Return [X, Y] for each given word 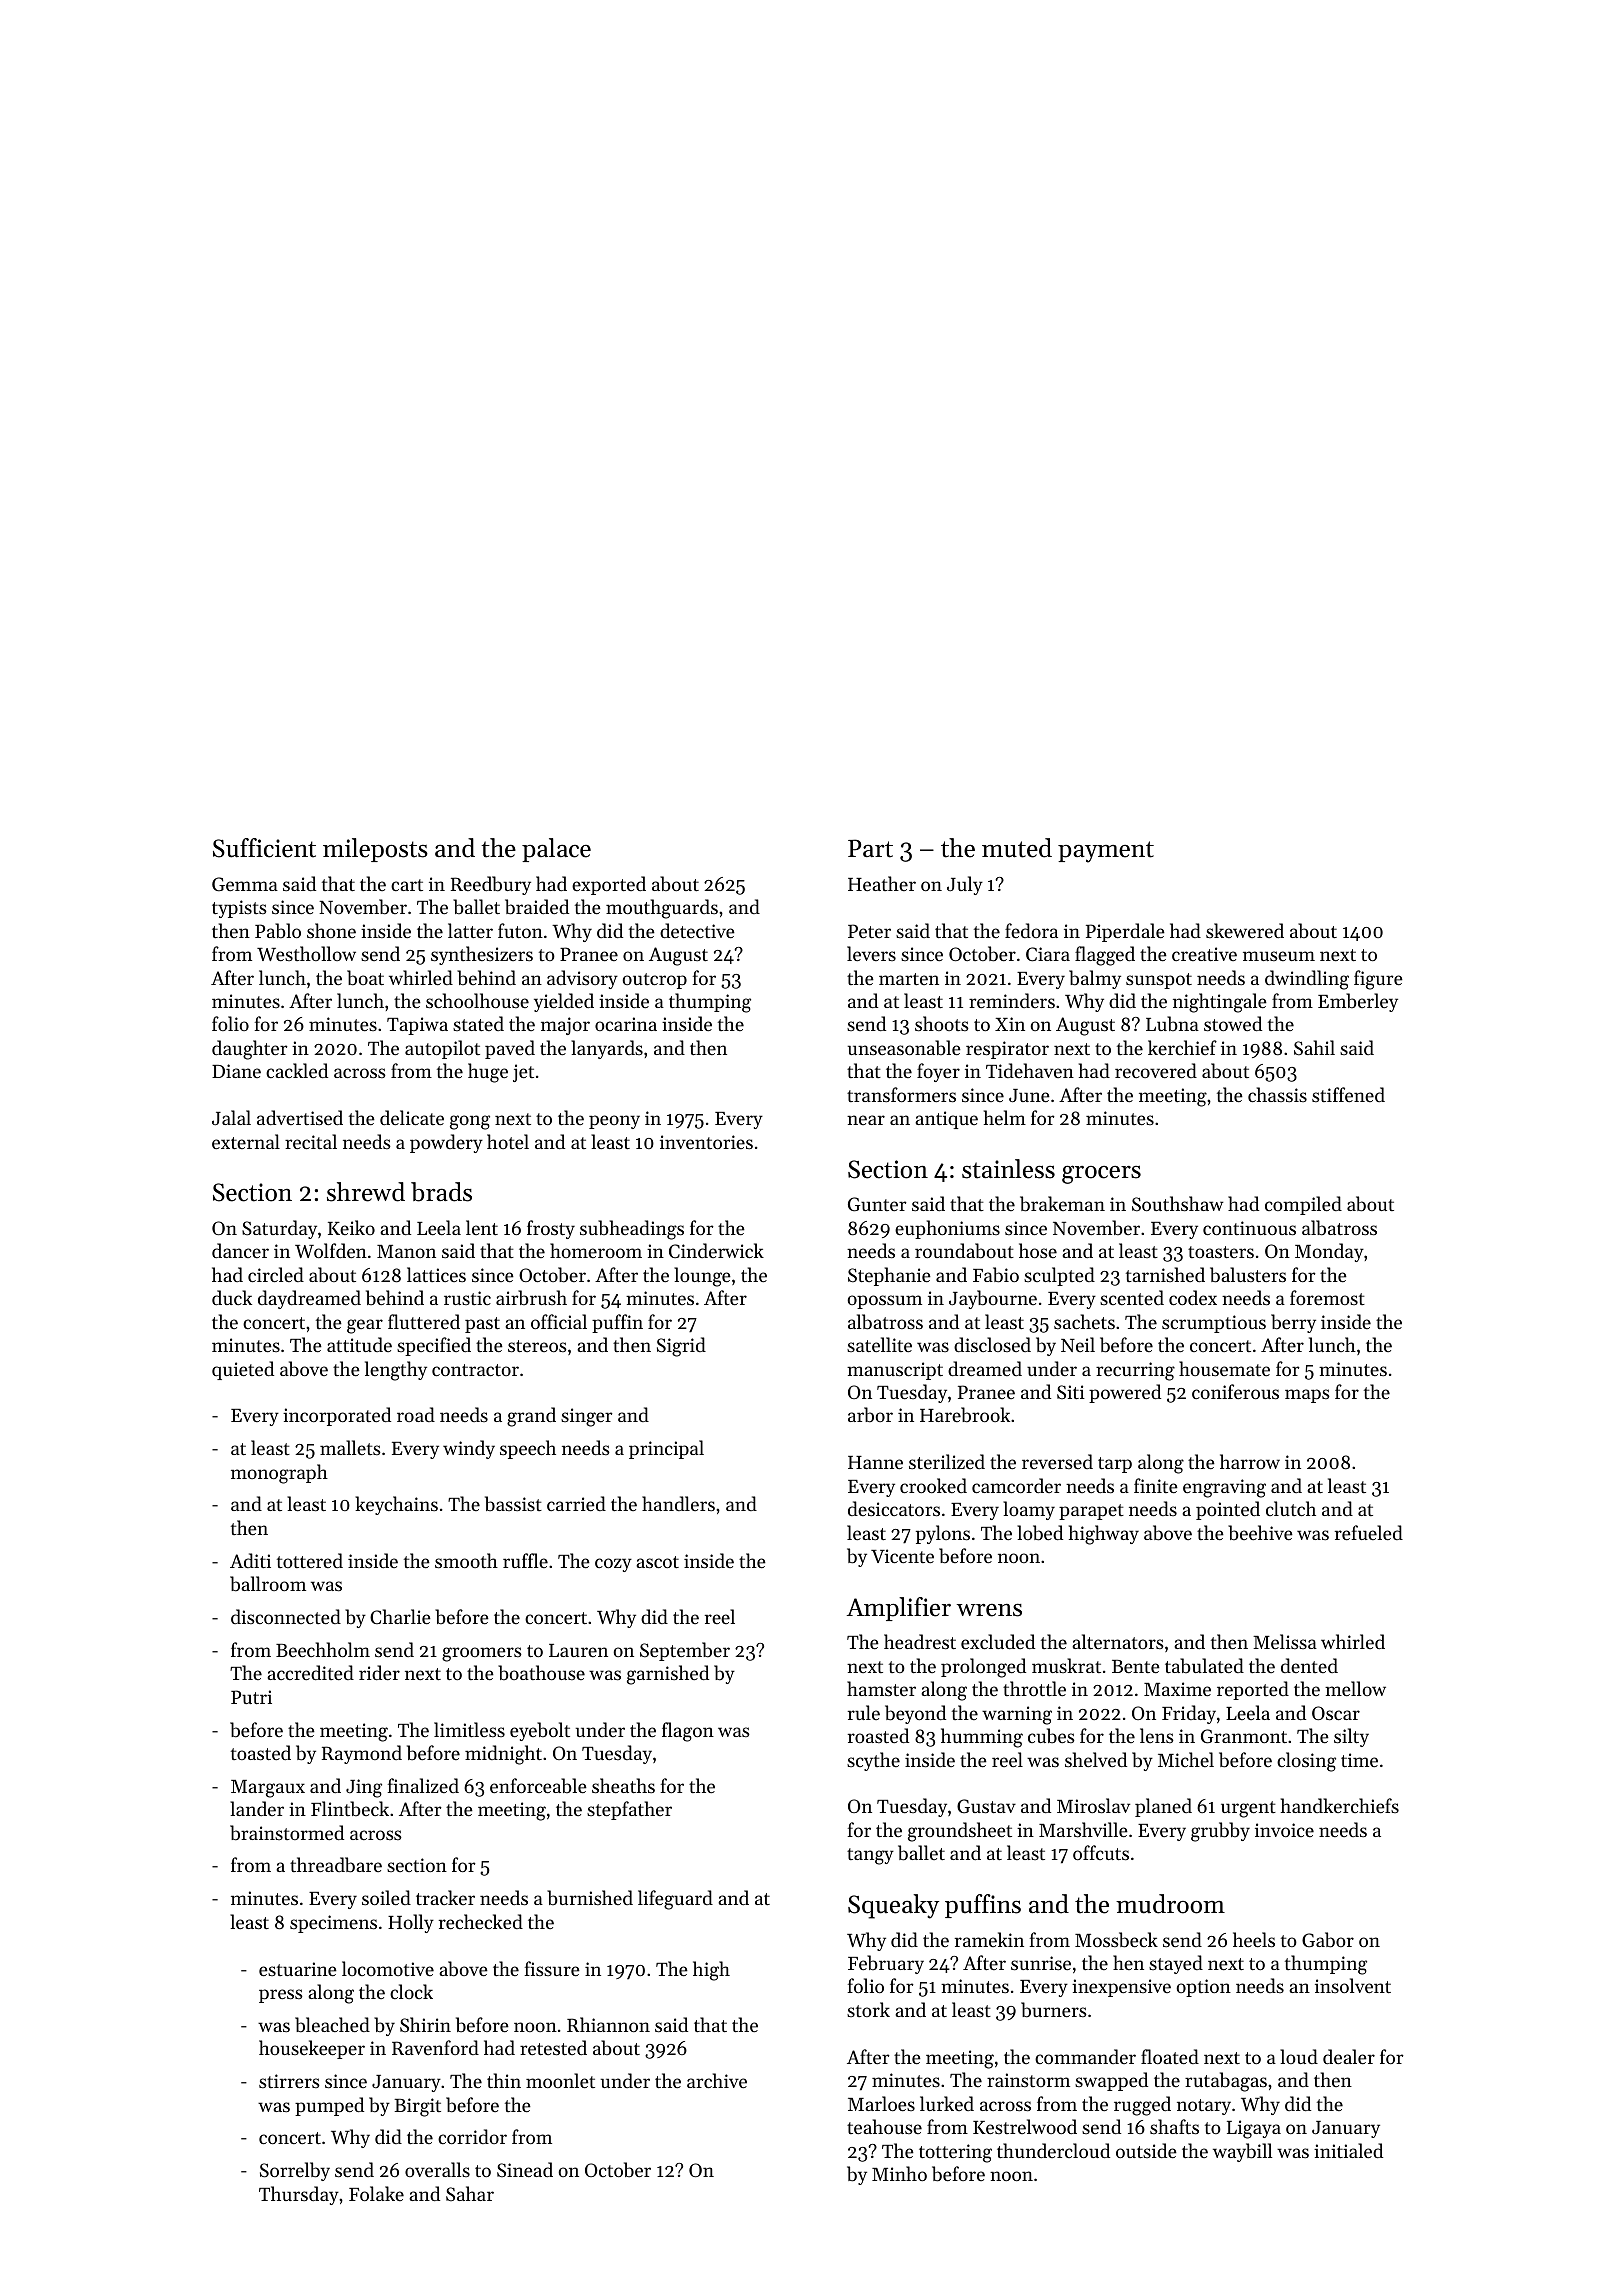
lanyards [607, 1049]
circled [276, 1274]
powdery [446, 1143]
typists [239, 909]
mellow [1355, 1688]
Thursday [299, 2195]
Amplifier [899, 1609]
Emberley [1358, 1002]
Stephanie [889, 1276]
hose [1038, 1250]
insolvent [1353, 1985]
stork [868, 2009]
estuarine [298, 1969]
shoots [942, 1023]
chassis [1277, 1094]
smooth [466, 1560]
